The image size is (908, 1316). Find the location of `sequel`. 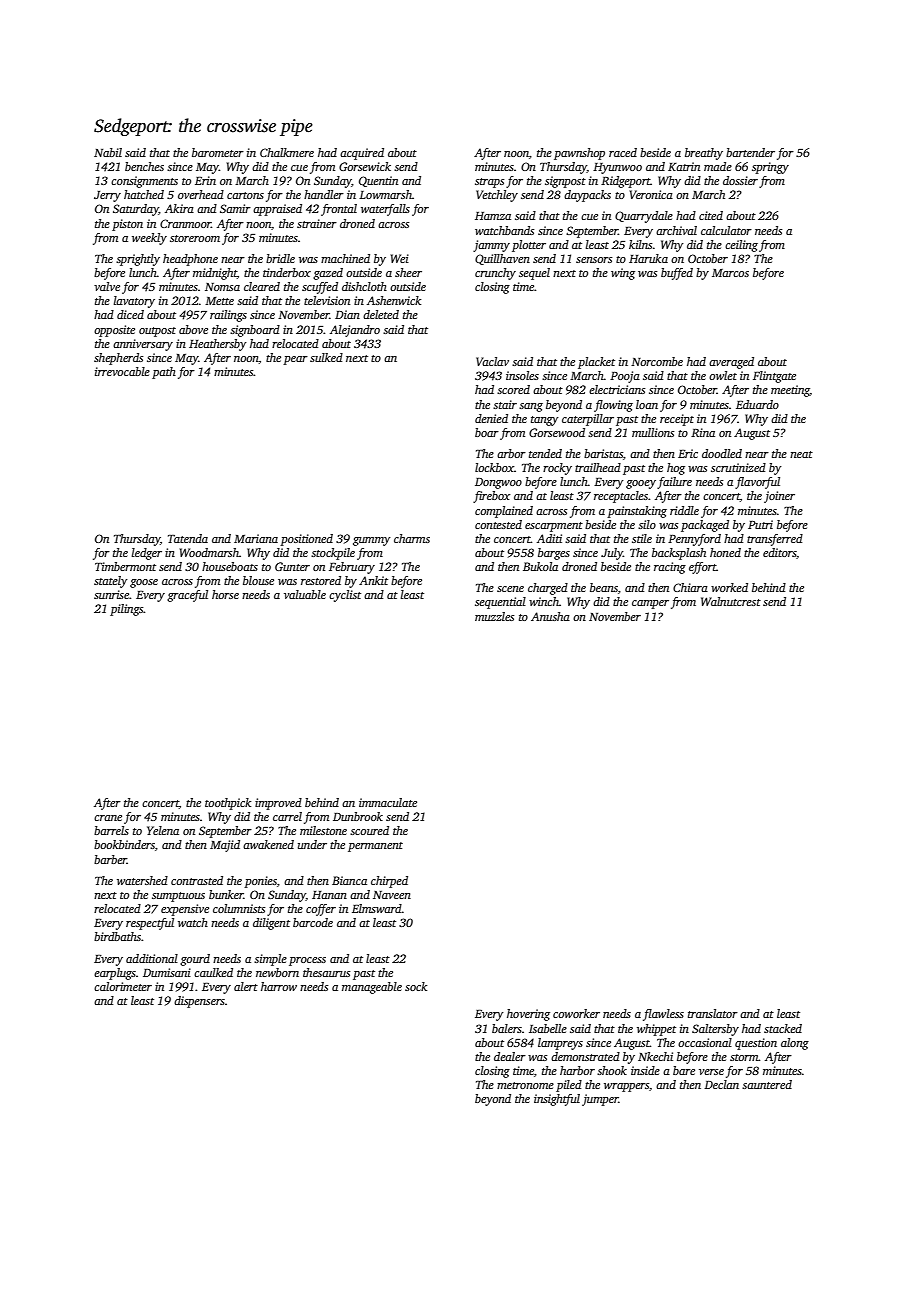

sequel is located at coordinates (534, 274).
